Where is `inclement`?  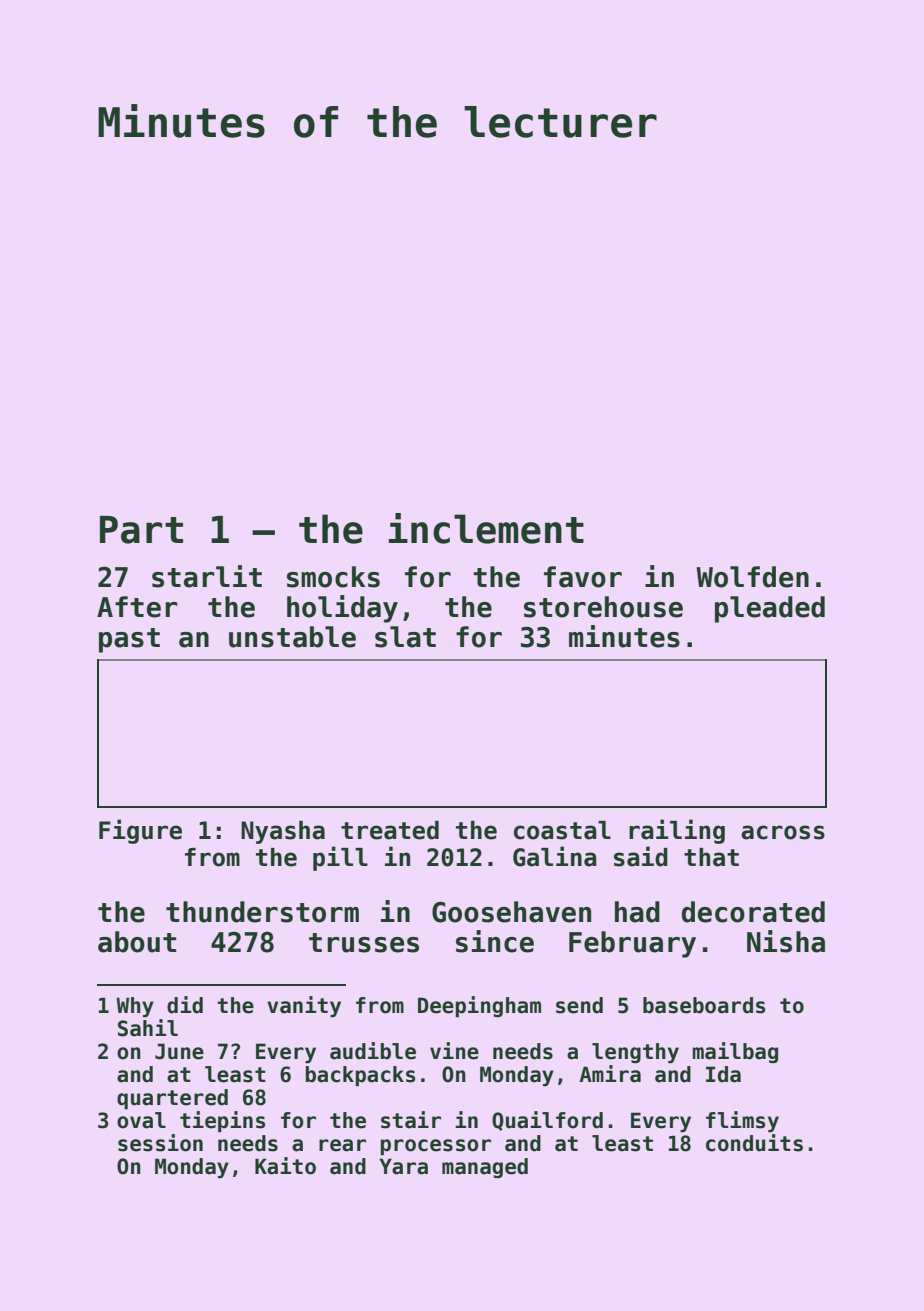
inclement is located at coordinates (486, 528).
